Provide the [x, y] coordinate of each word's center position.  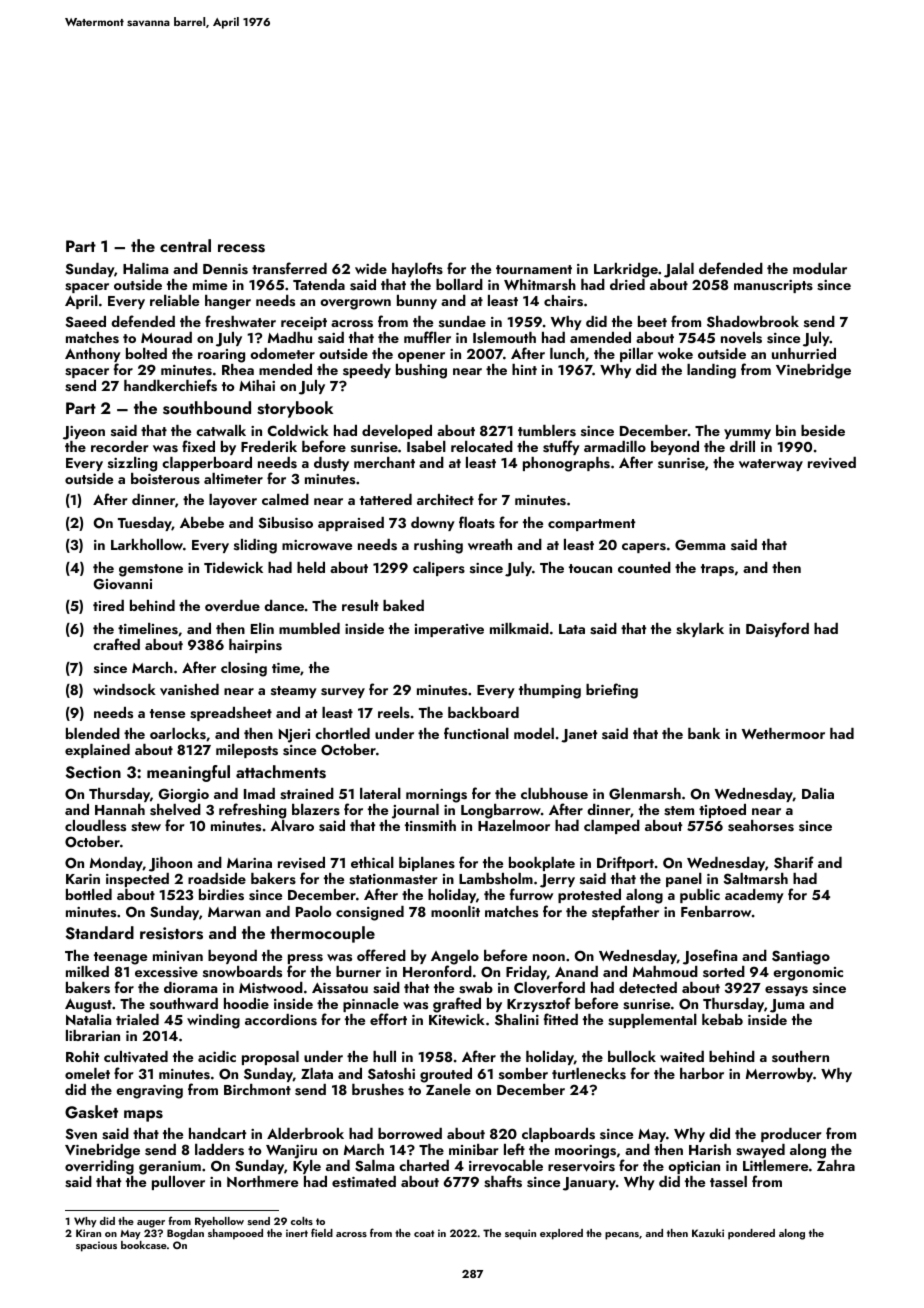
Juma [787, 1006]
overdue [232, 606]
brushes [378, 1089]
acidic [217, 1056]
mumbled [309, 628]
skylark [700, 630]
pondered [751, 1234]
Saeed [86, 322]
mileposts [247, 751]
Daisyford [777, 629]
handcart [217, 1133]
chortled [342, 733]
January [589, 1184]
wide [371, 268]
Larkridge [626, 270]
